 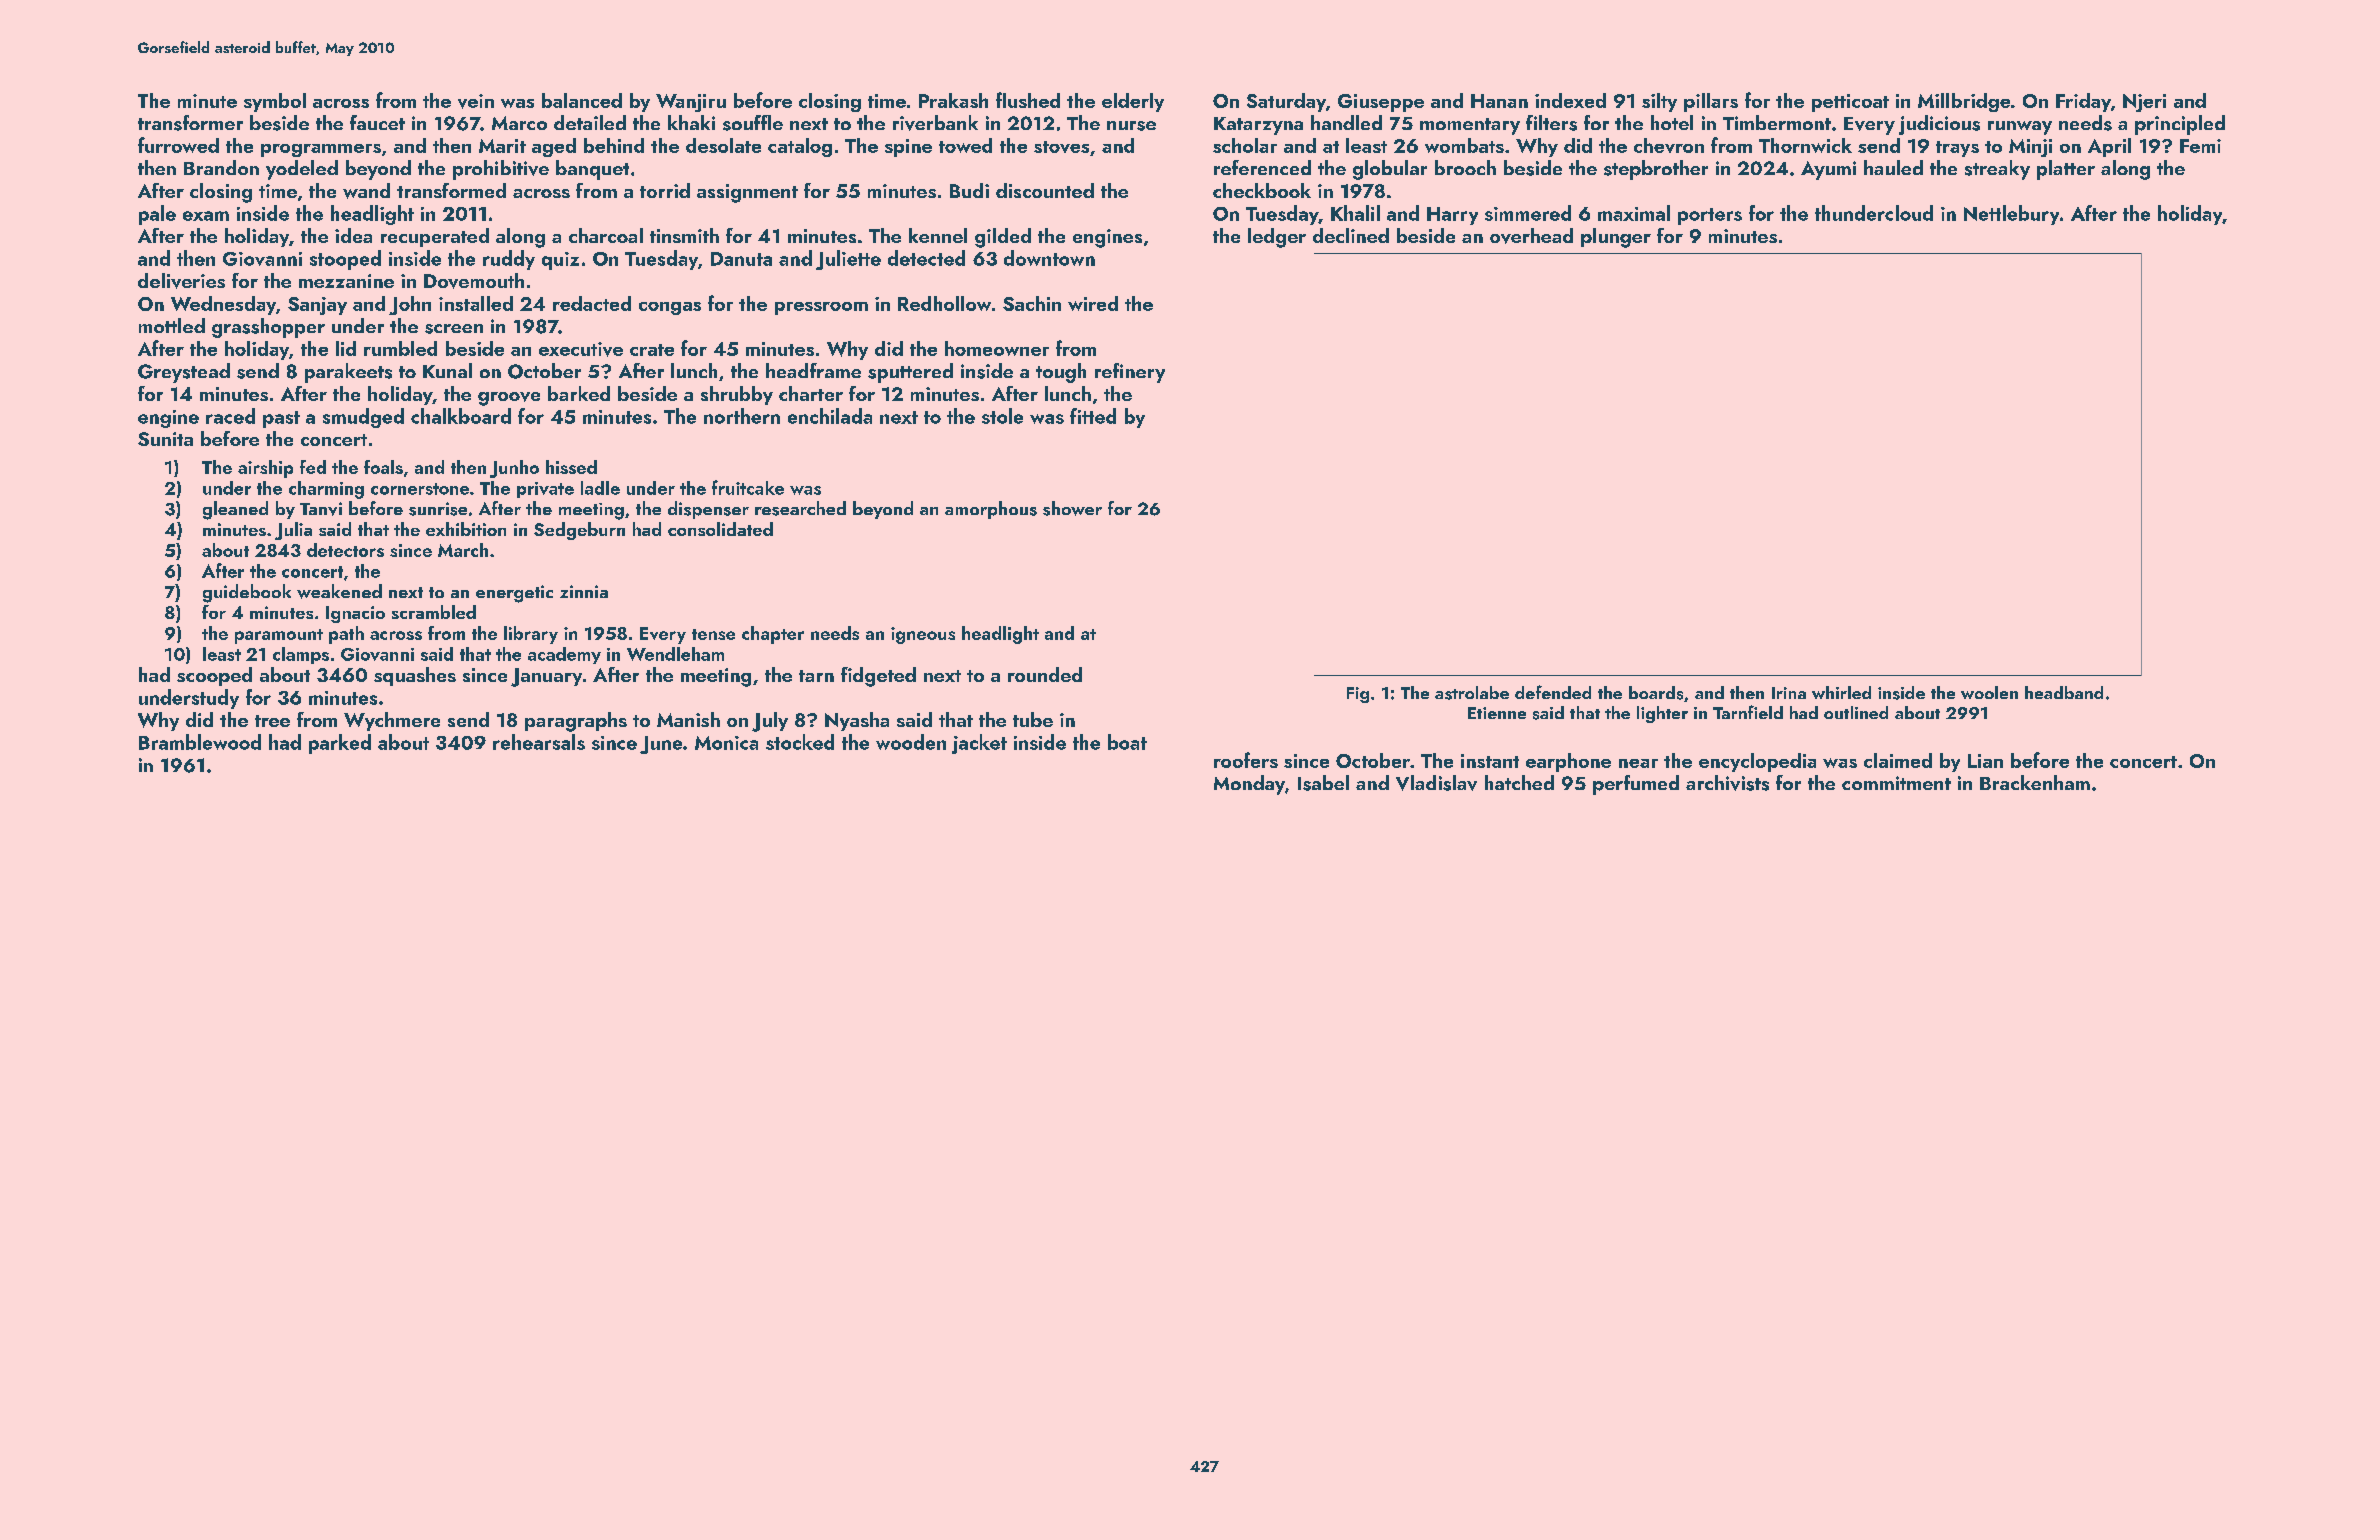 What do you see at coordinates (190, 123) in the screenshot?
I see `transformer` at bounding box center [190, 123].
